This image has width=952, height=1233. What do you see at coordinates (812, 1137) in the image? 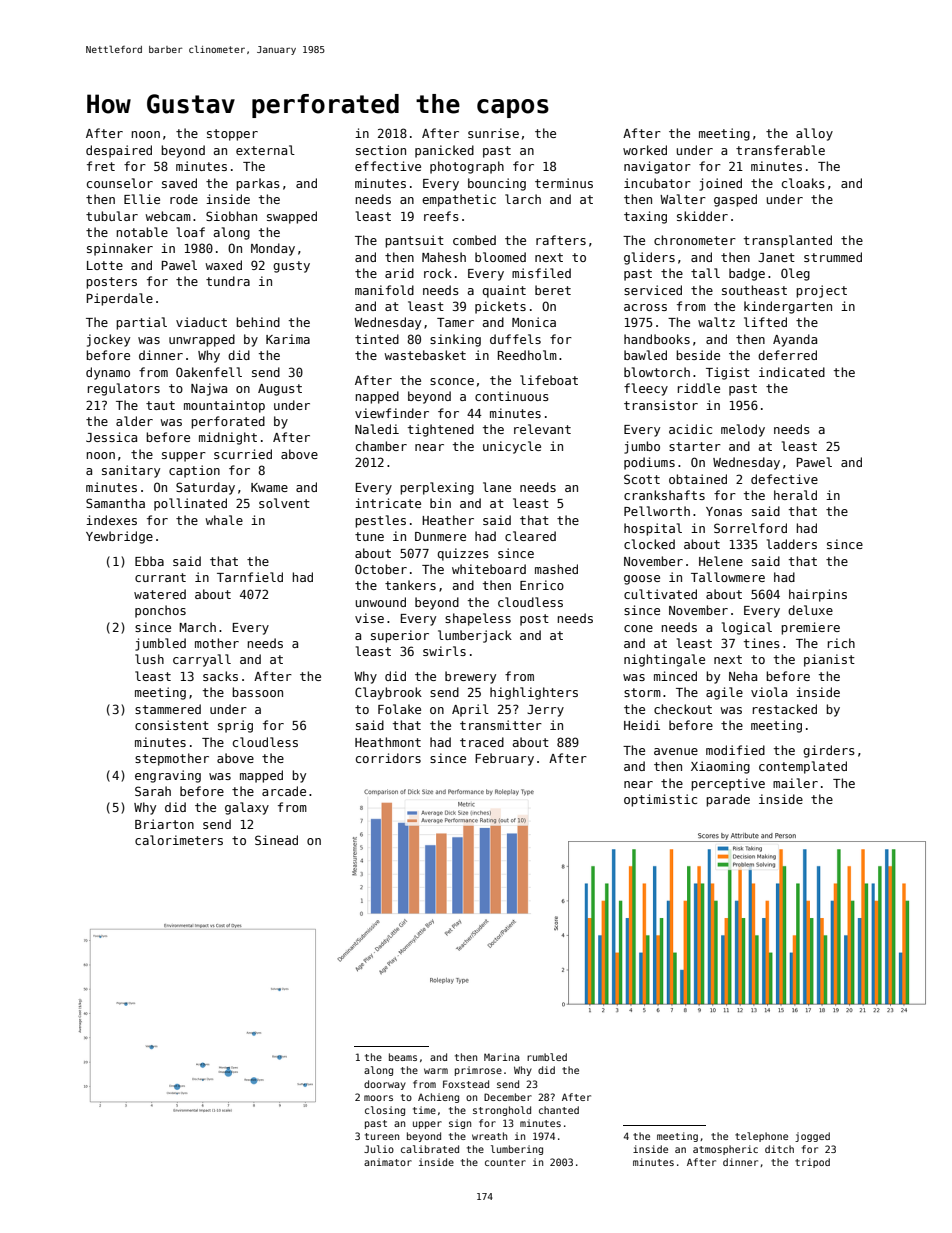
I see `jogged` at bounding box center [812, 1137].
